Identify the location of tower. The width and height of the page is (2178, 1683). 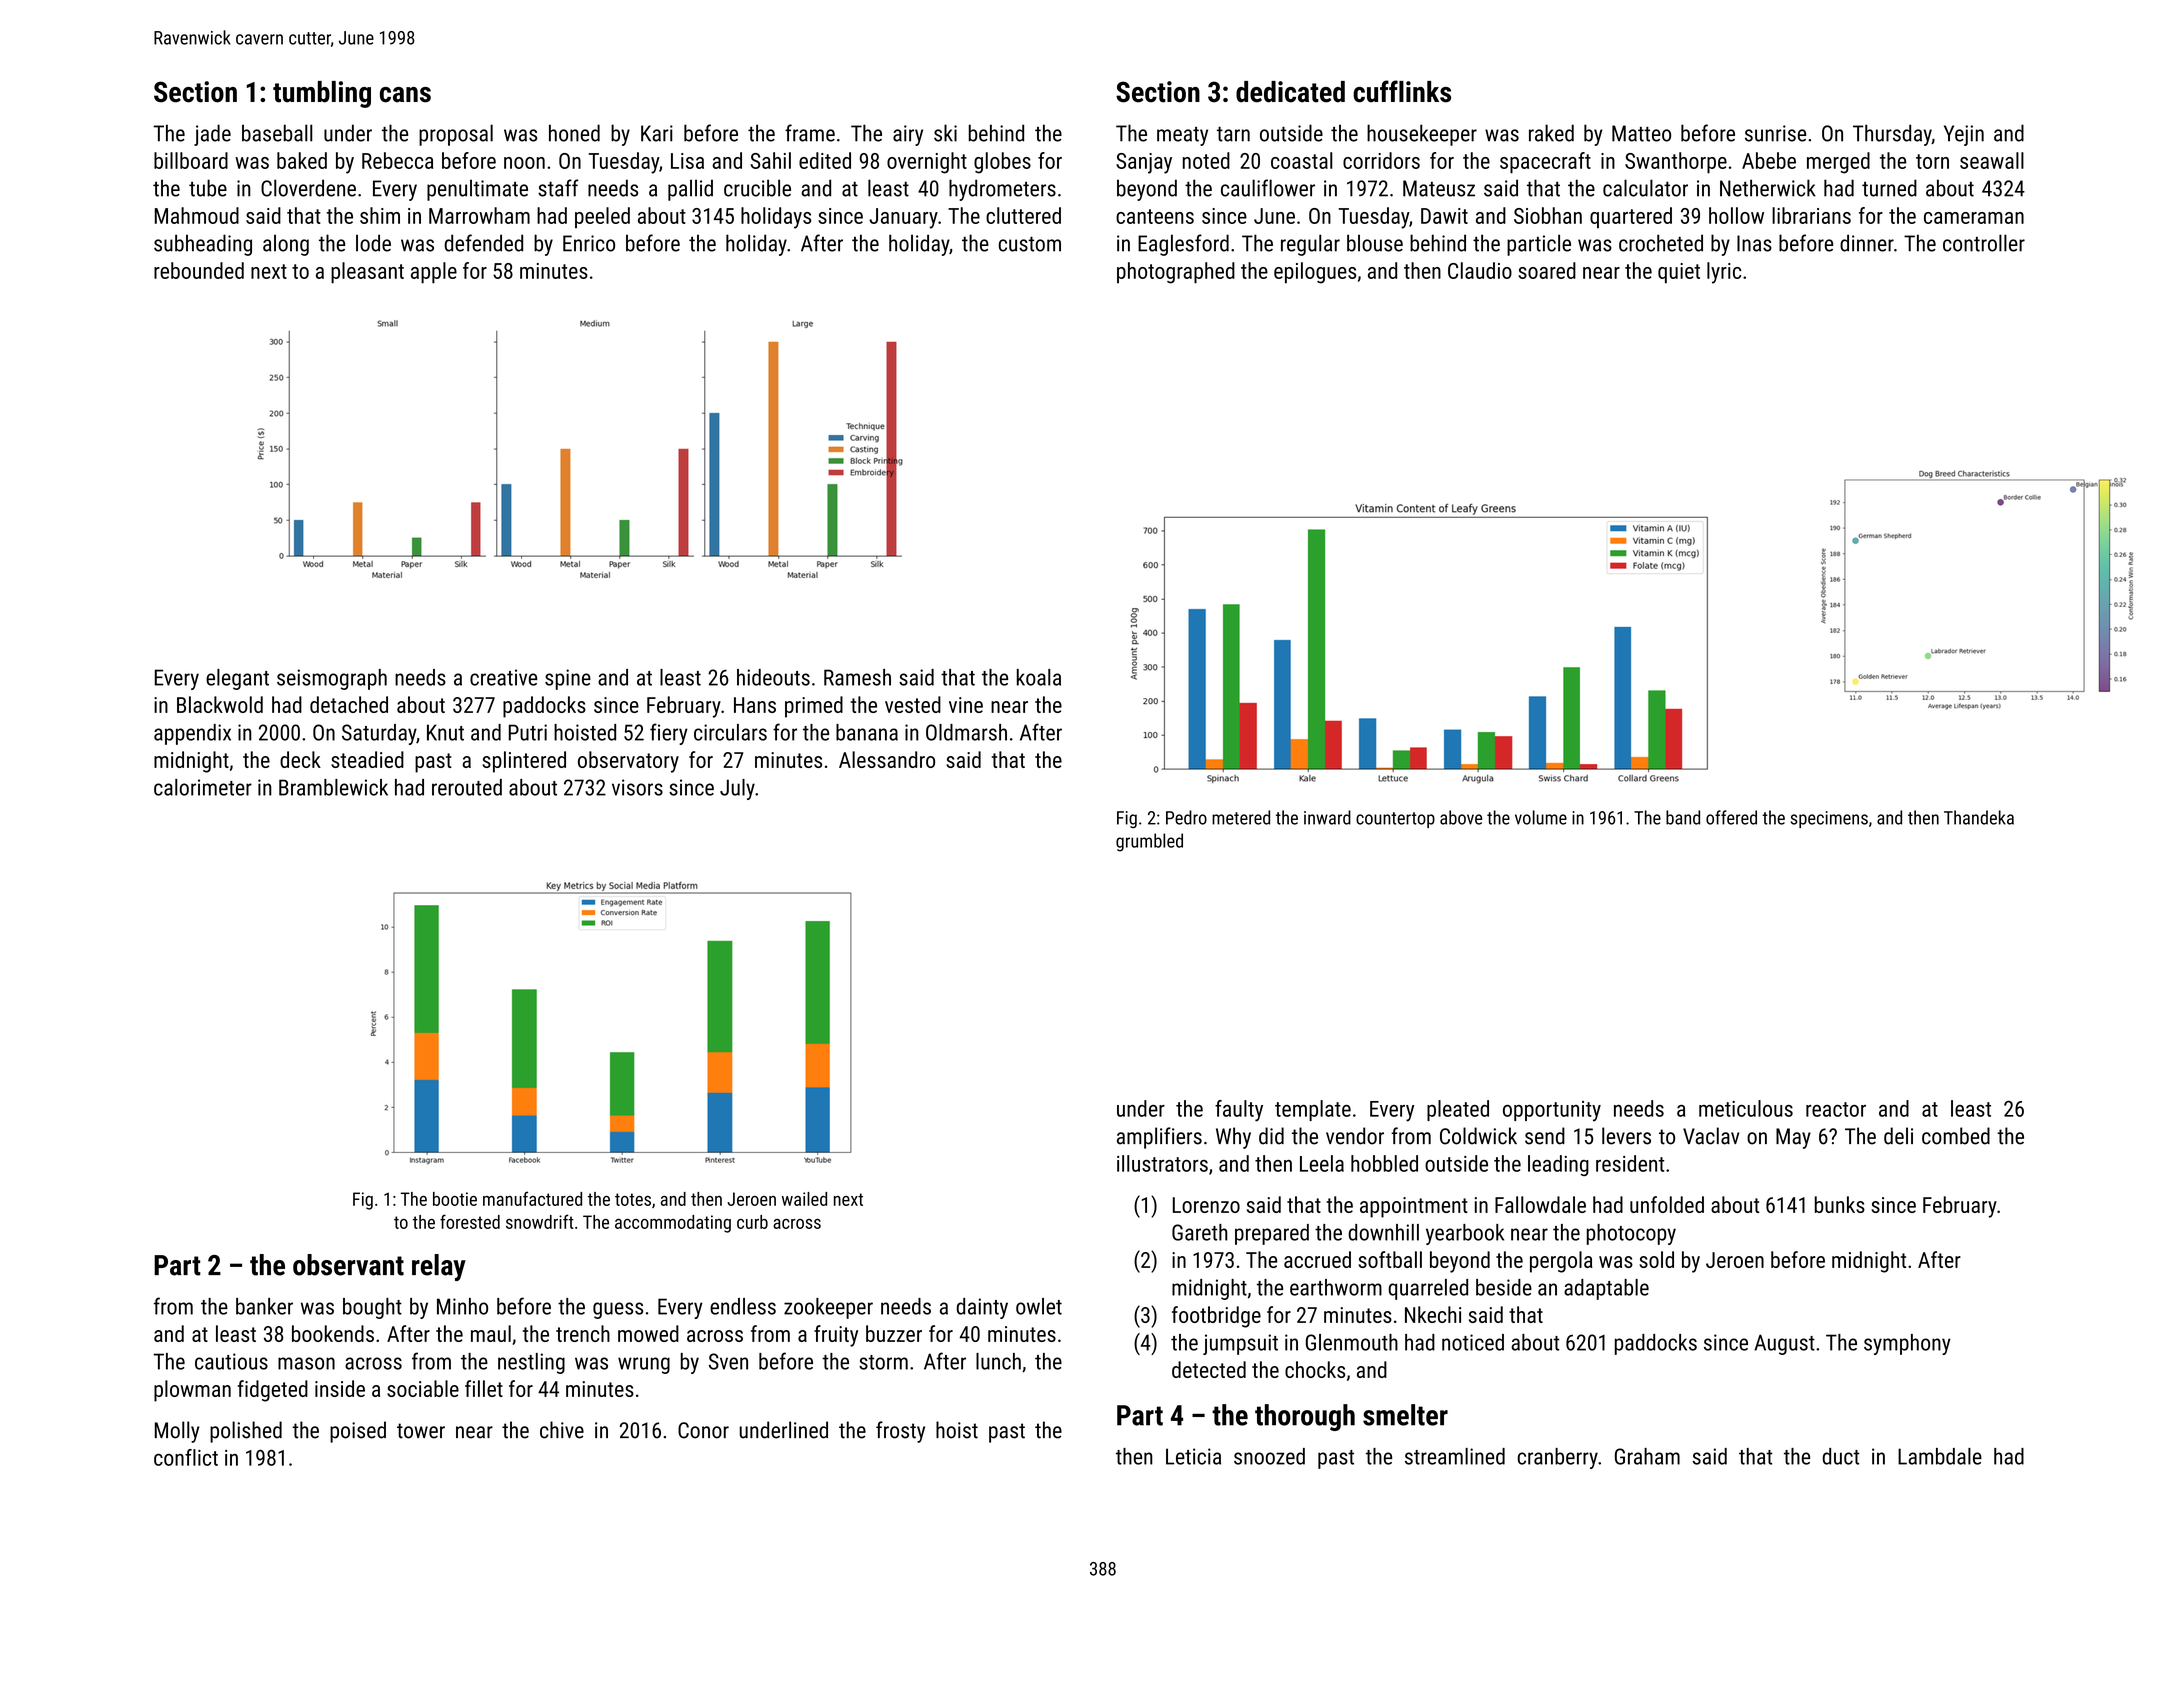
(421, 1431).
